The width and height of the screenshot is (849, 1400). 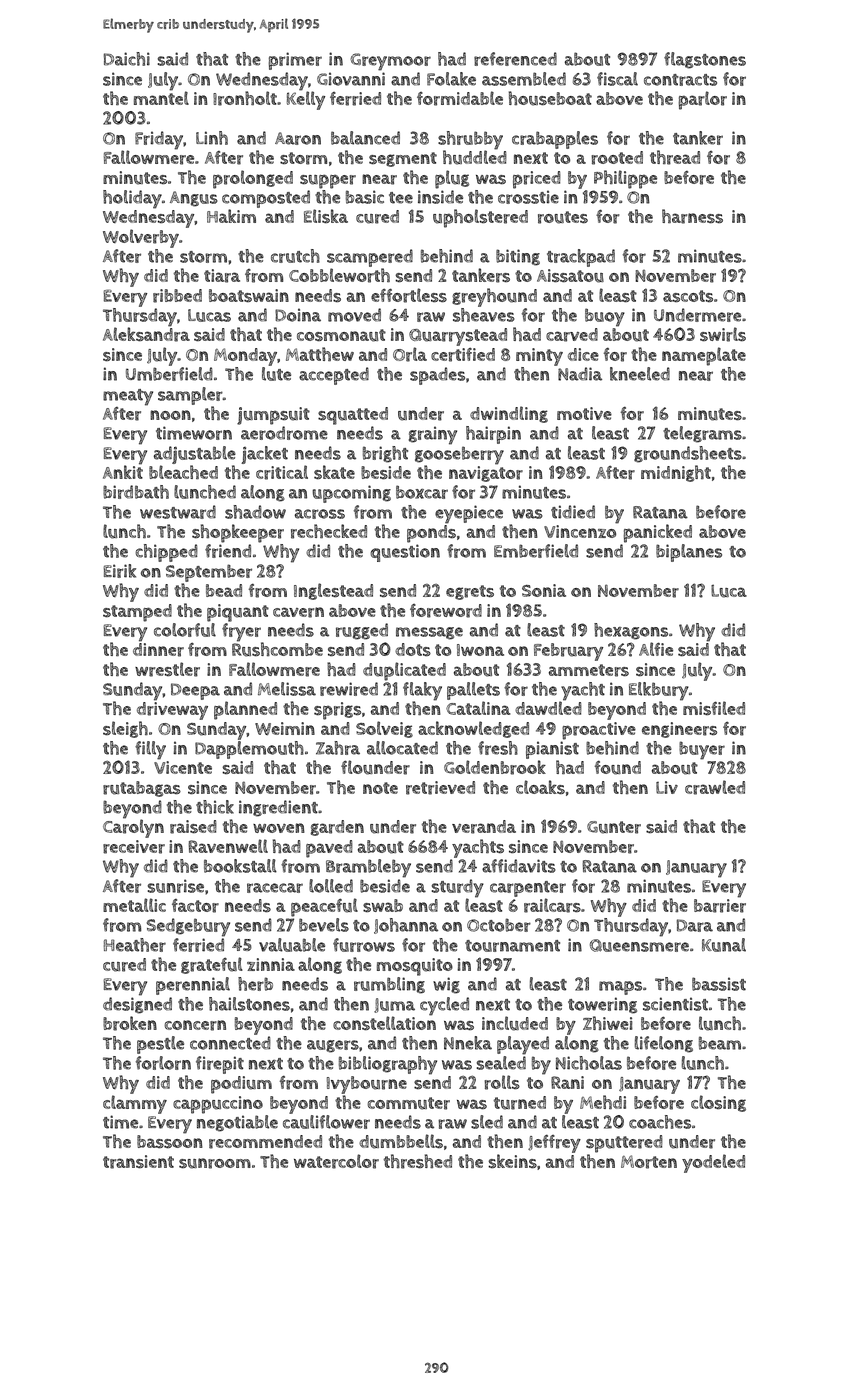 What do you see at coordinates (640, 374) in the screenshot?
I see `kneeled` at bounding box center [640, 374].
